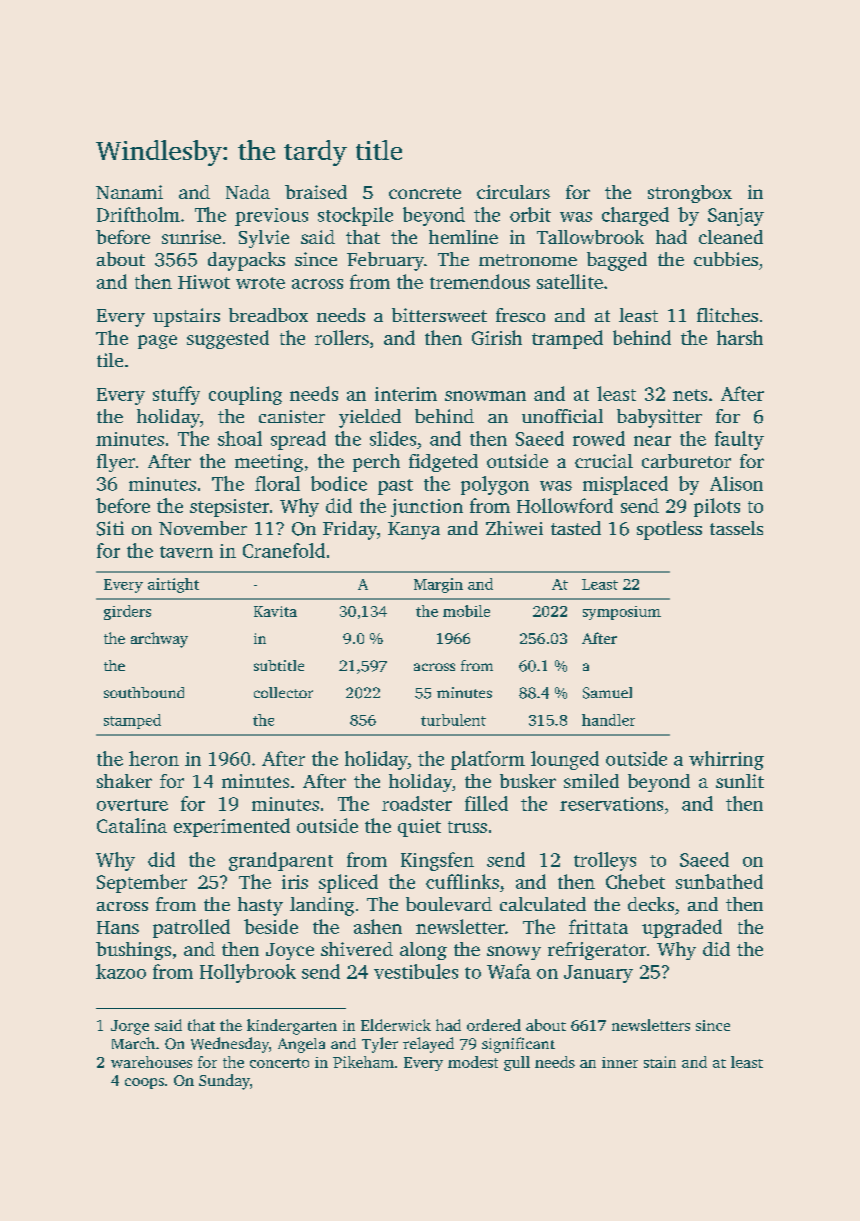 This screenshot has height=1221, width=860. Describe the element at coordinates (121, 971) in the screenshot. I see `kazoo` at that location.
